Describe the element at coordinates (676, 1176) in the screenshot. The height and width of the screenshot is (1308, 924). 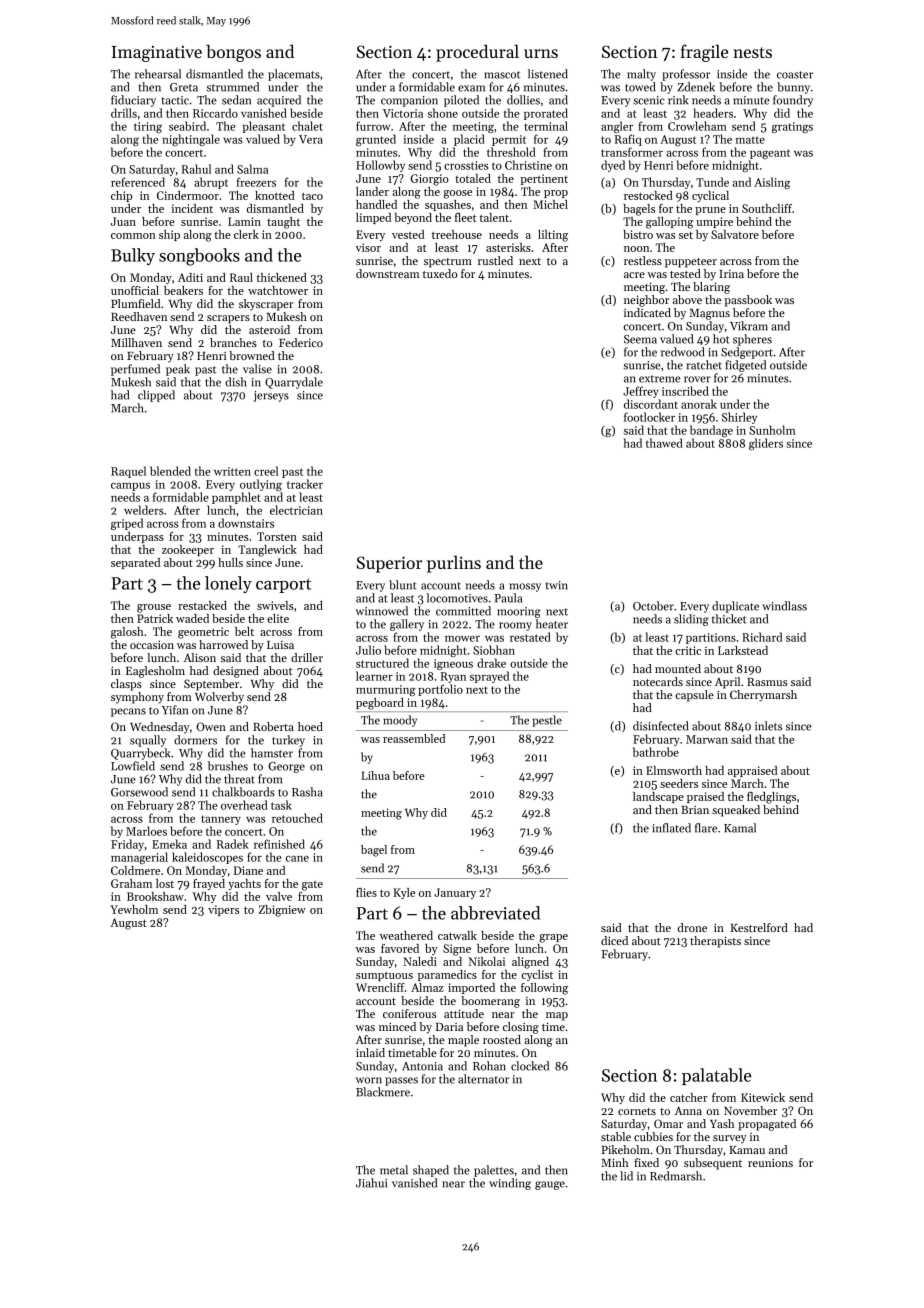
I see `Redmarsh` at that location.
